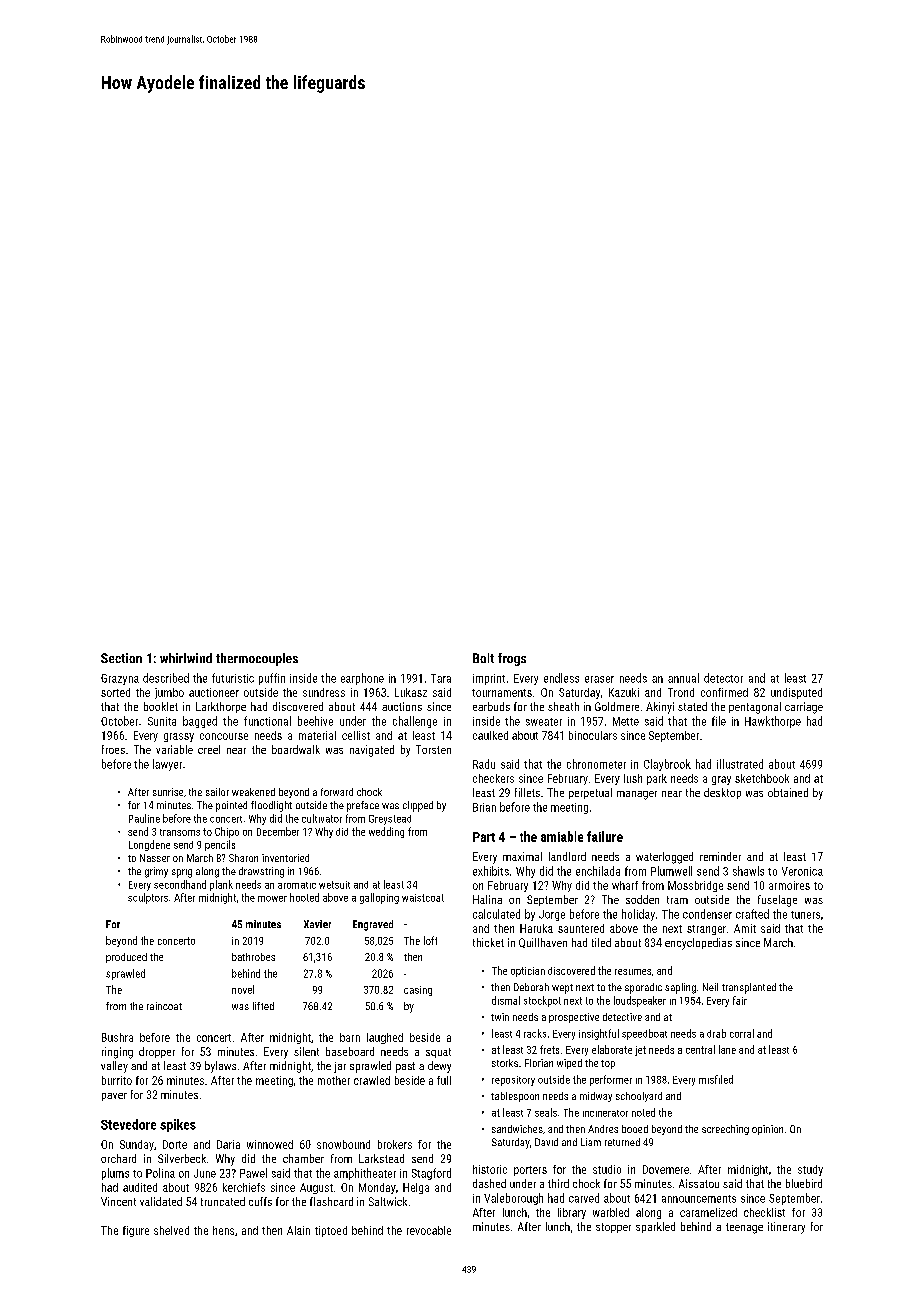  Describe the element at coordinates (117, 1037) in the screenshot. I see `Bushra` at that location.
